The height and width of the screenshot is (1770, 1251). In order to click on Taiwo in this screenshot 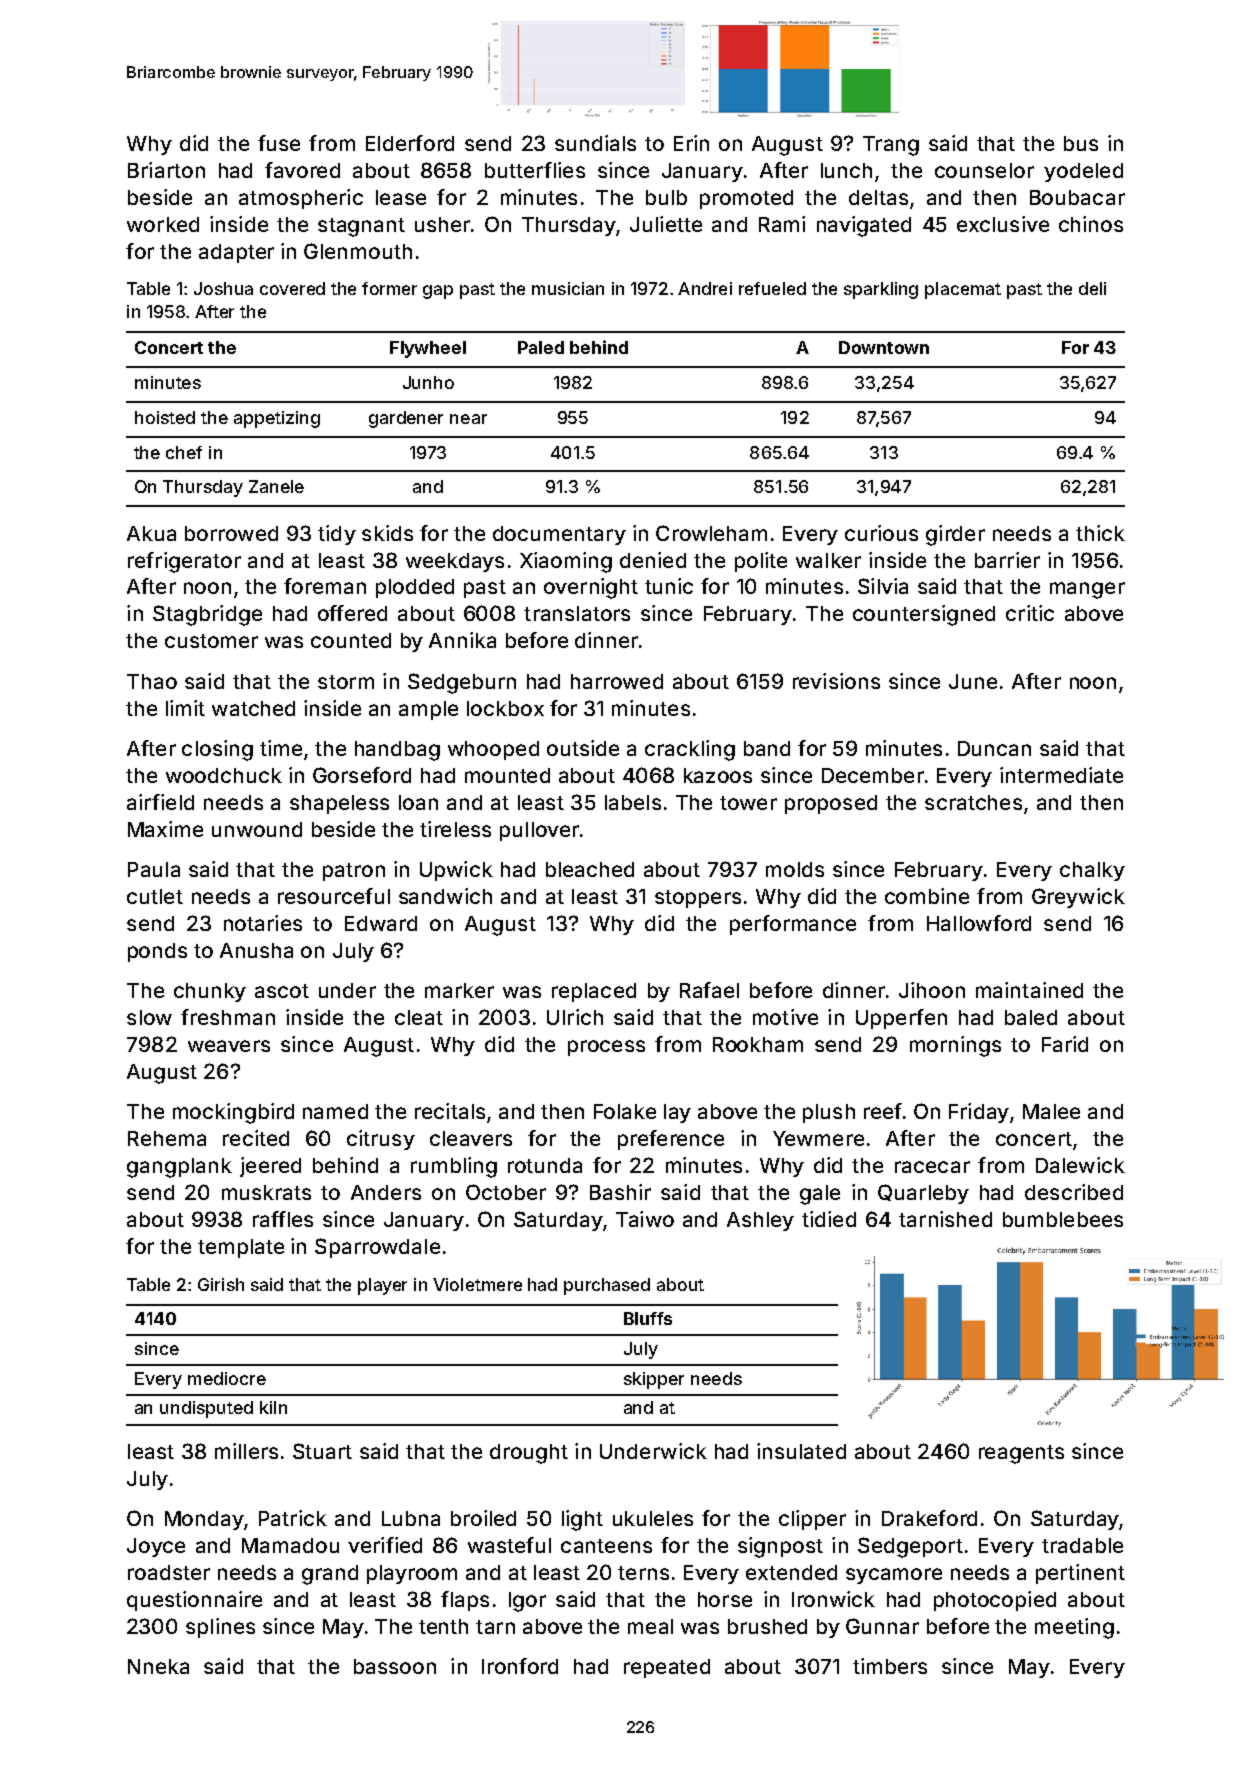, I will do `click(645, 1219)`.
